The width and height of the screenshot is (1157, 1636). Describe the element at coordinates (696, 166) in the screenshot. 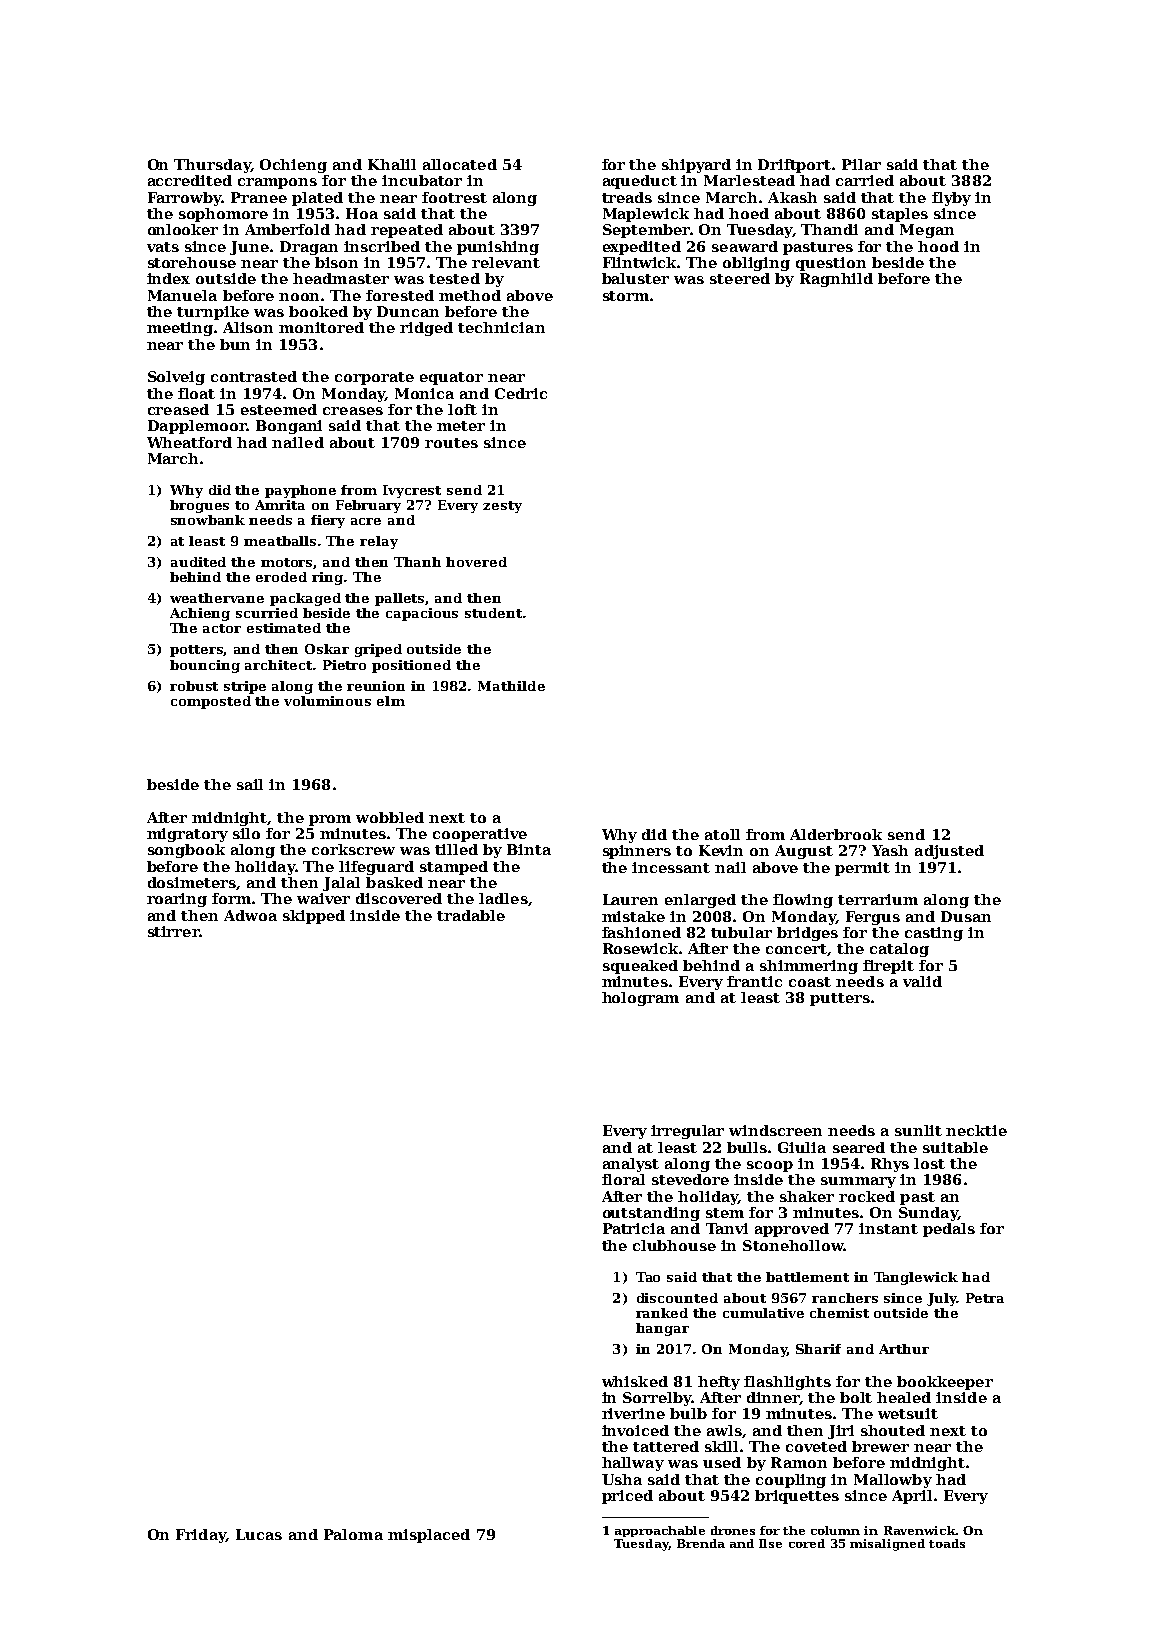

I see `shipyard` at that location.
